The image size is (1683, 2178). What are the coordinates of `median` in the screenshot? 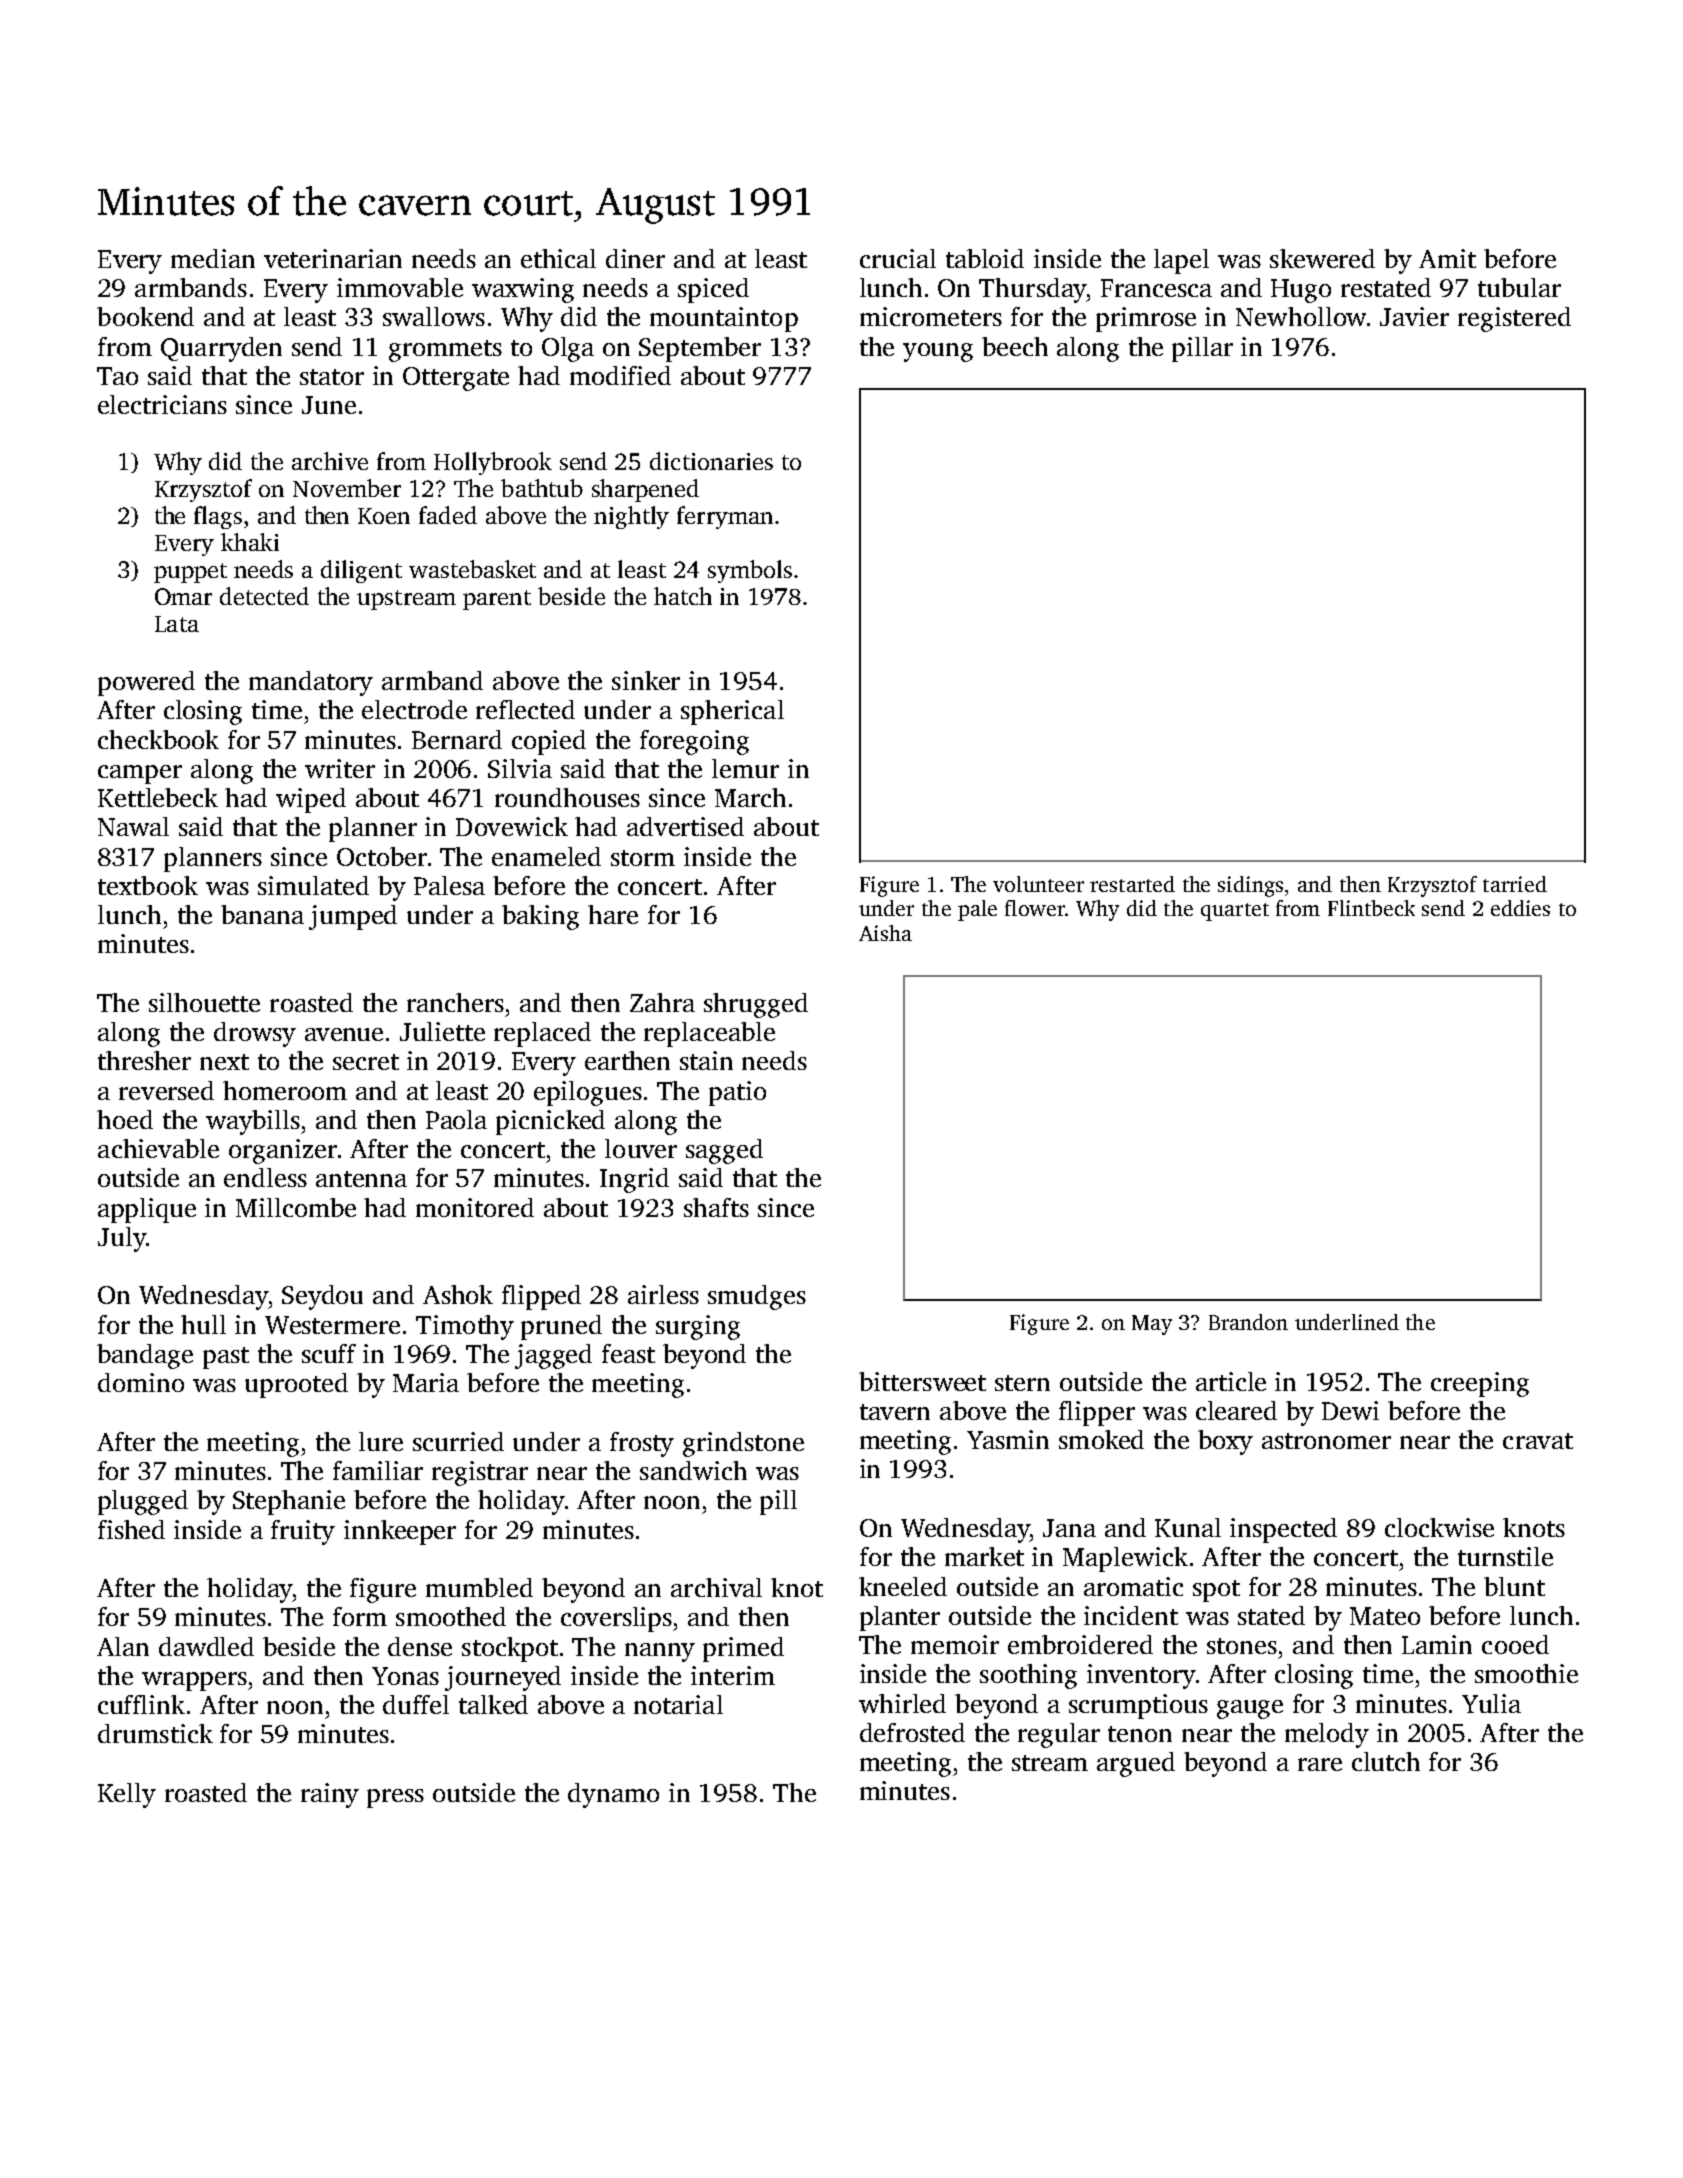 It's located at (213, 258).
